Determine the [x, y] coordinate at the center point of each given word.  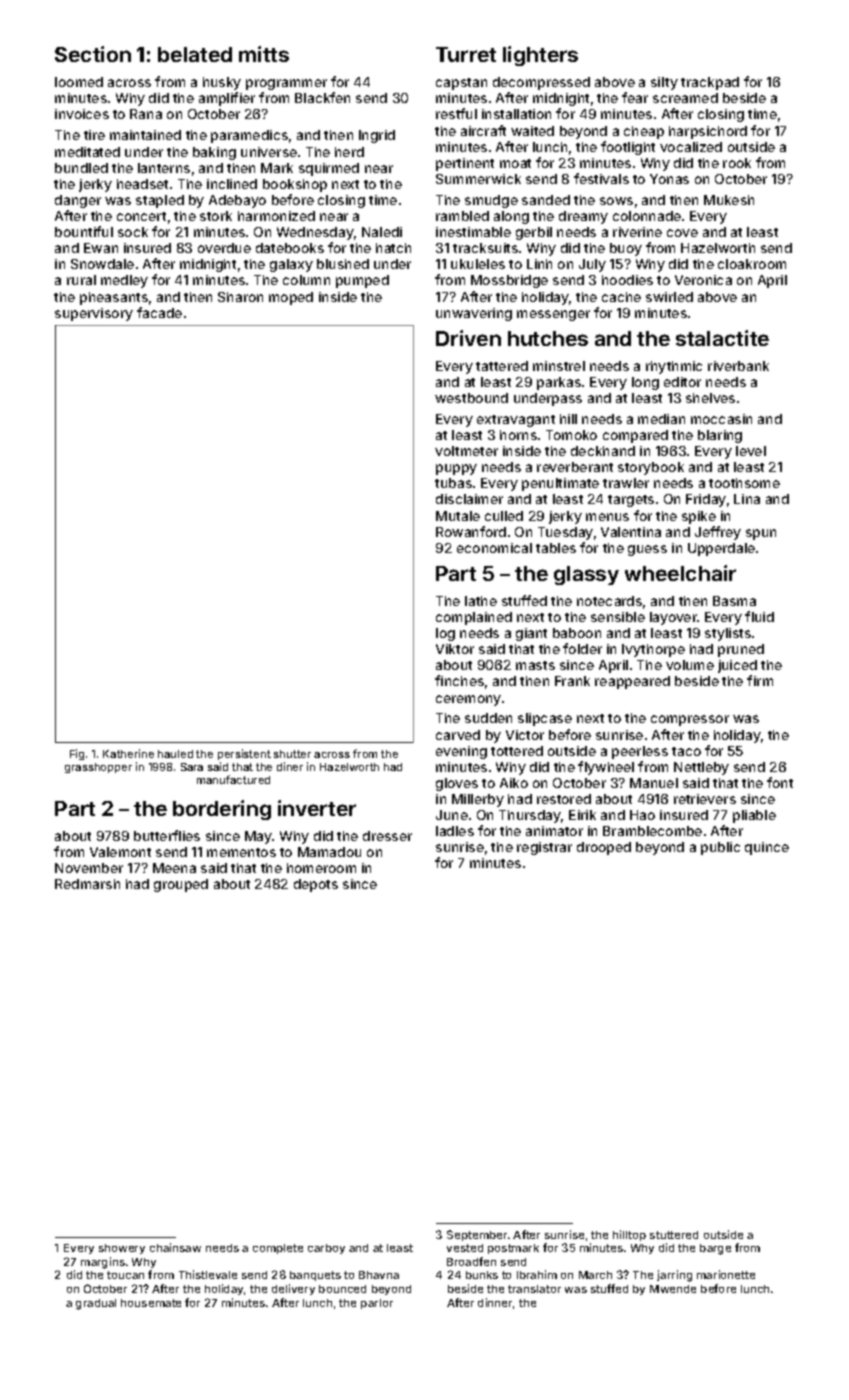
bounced [342, 1289]
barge [715, 1249]
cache [621, 297]
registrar [544, 848]
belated [195, 54]
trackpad [710, 83]
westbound [471, 398]
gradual [96, 1304]
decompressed [541, 83]
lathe [481, 601]
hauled [175, 754]
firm [760, 680]
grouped [181, 885]
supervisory [94, 314]
